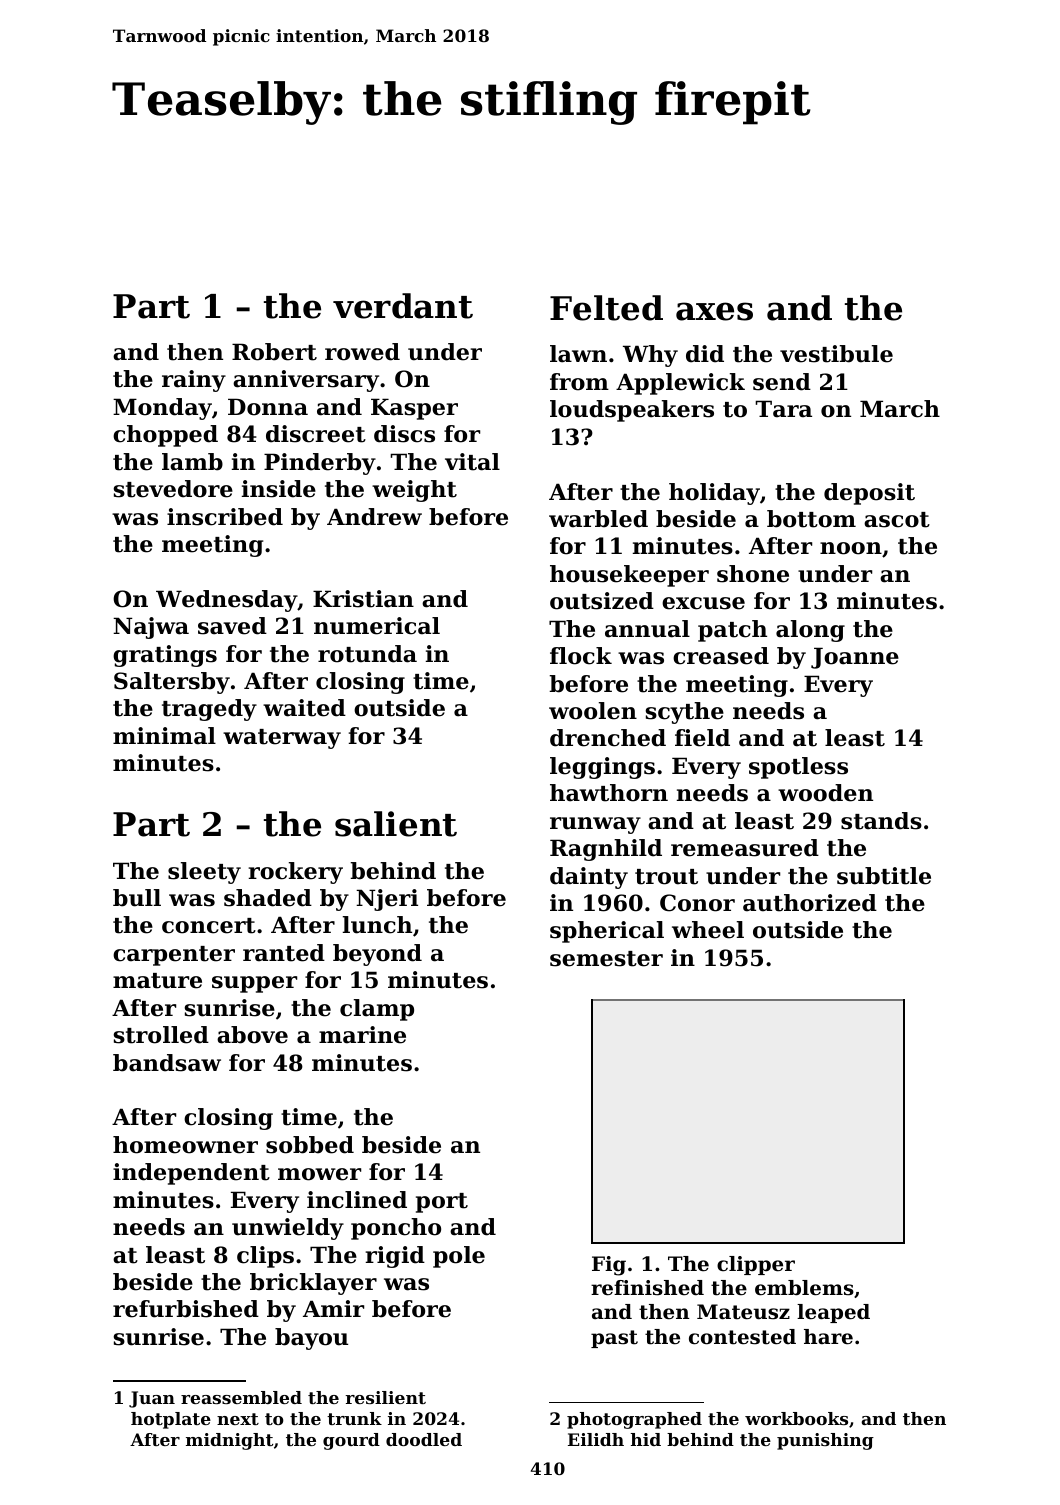 The image size is (1060, 1505). What do you see at coordinates (229, 1441) in the image?
I see `midnight` at bounding box center [229, 1441].
